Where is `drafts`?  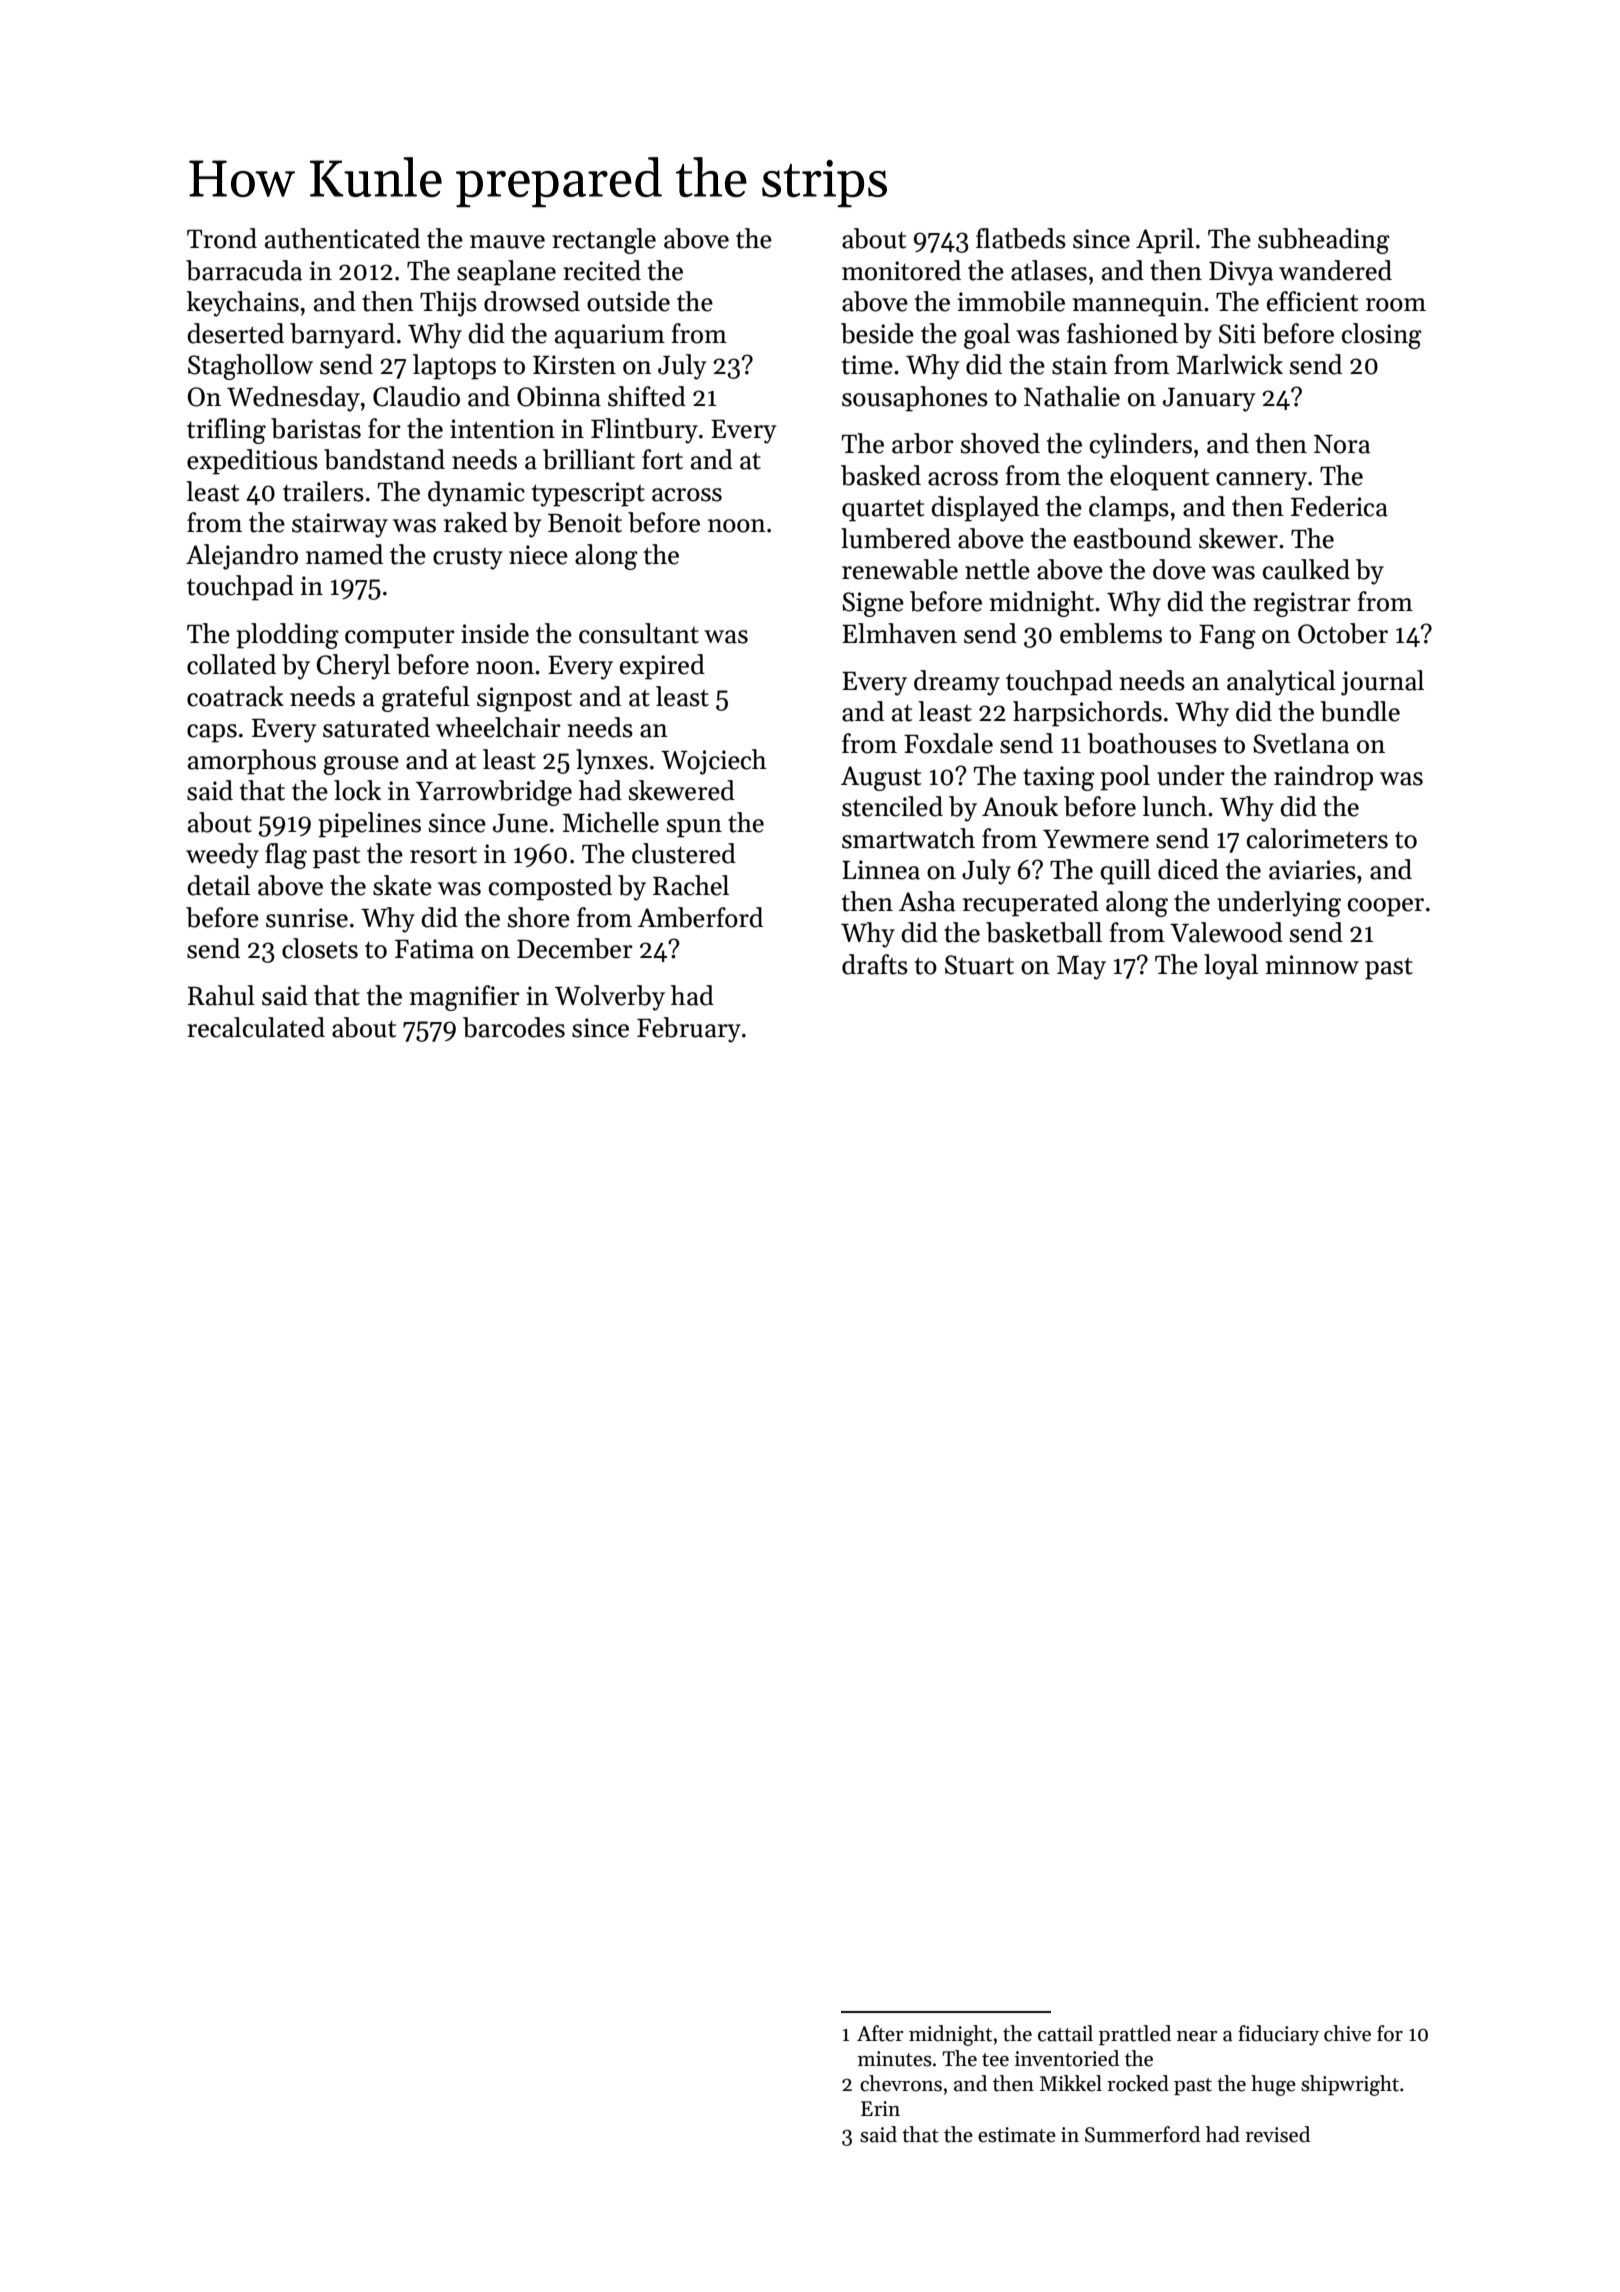
drafts is located at coordinates (875, 964).
